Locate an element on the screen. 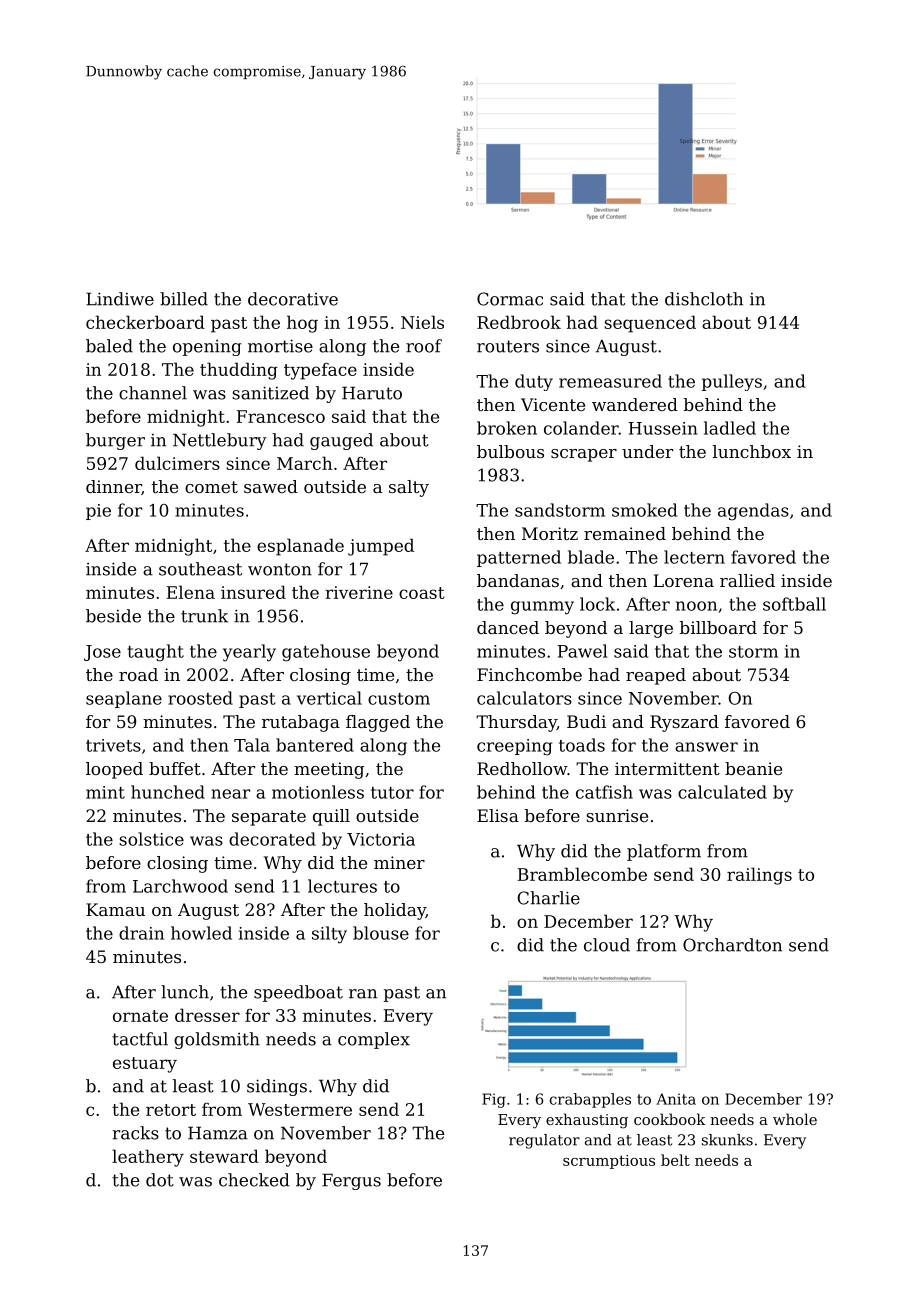 The width and height of the screenshot is (924, 1314). answer is located at coordinates (706, 747).
